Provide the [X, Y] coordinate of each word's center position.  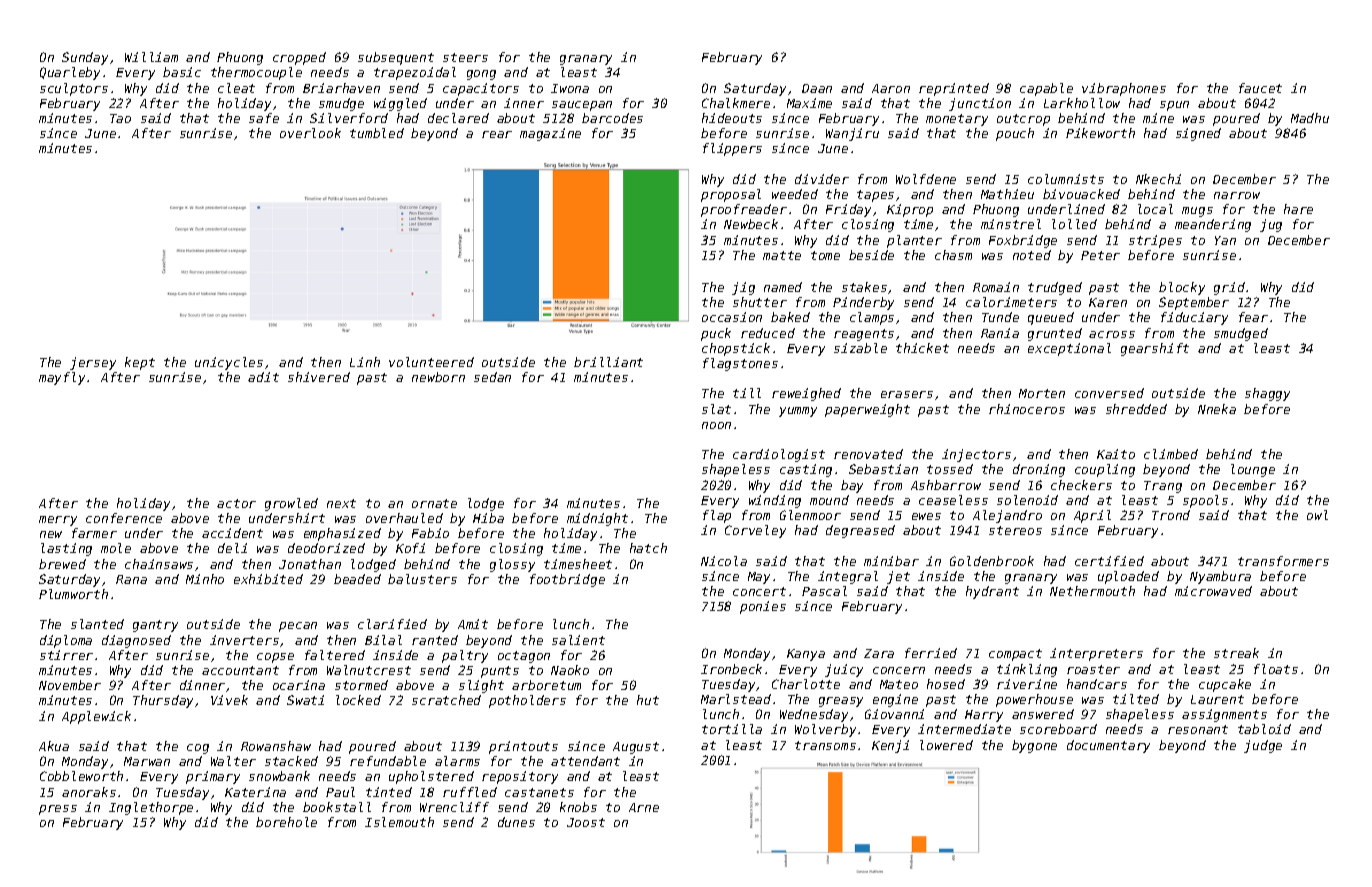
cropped [299, 58]
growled [291, 504]
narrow [1237, 195]
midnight [597, 519]
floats [1276, 669]
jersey [93, 363]
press [58, 810]
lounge [1253, 470]
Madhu [1310, 118]
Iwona [570, 88]
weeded [795, 194]
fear [1253, 317]
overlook [310, 133]
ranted [435, 640]
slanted [97, 624]
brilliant [608, 362]
